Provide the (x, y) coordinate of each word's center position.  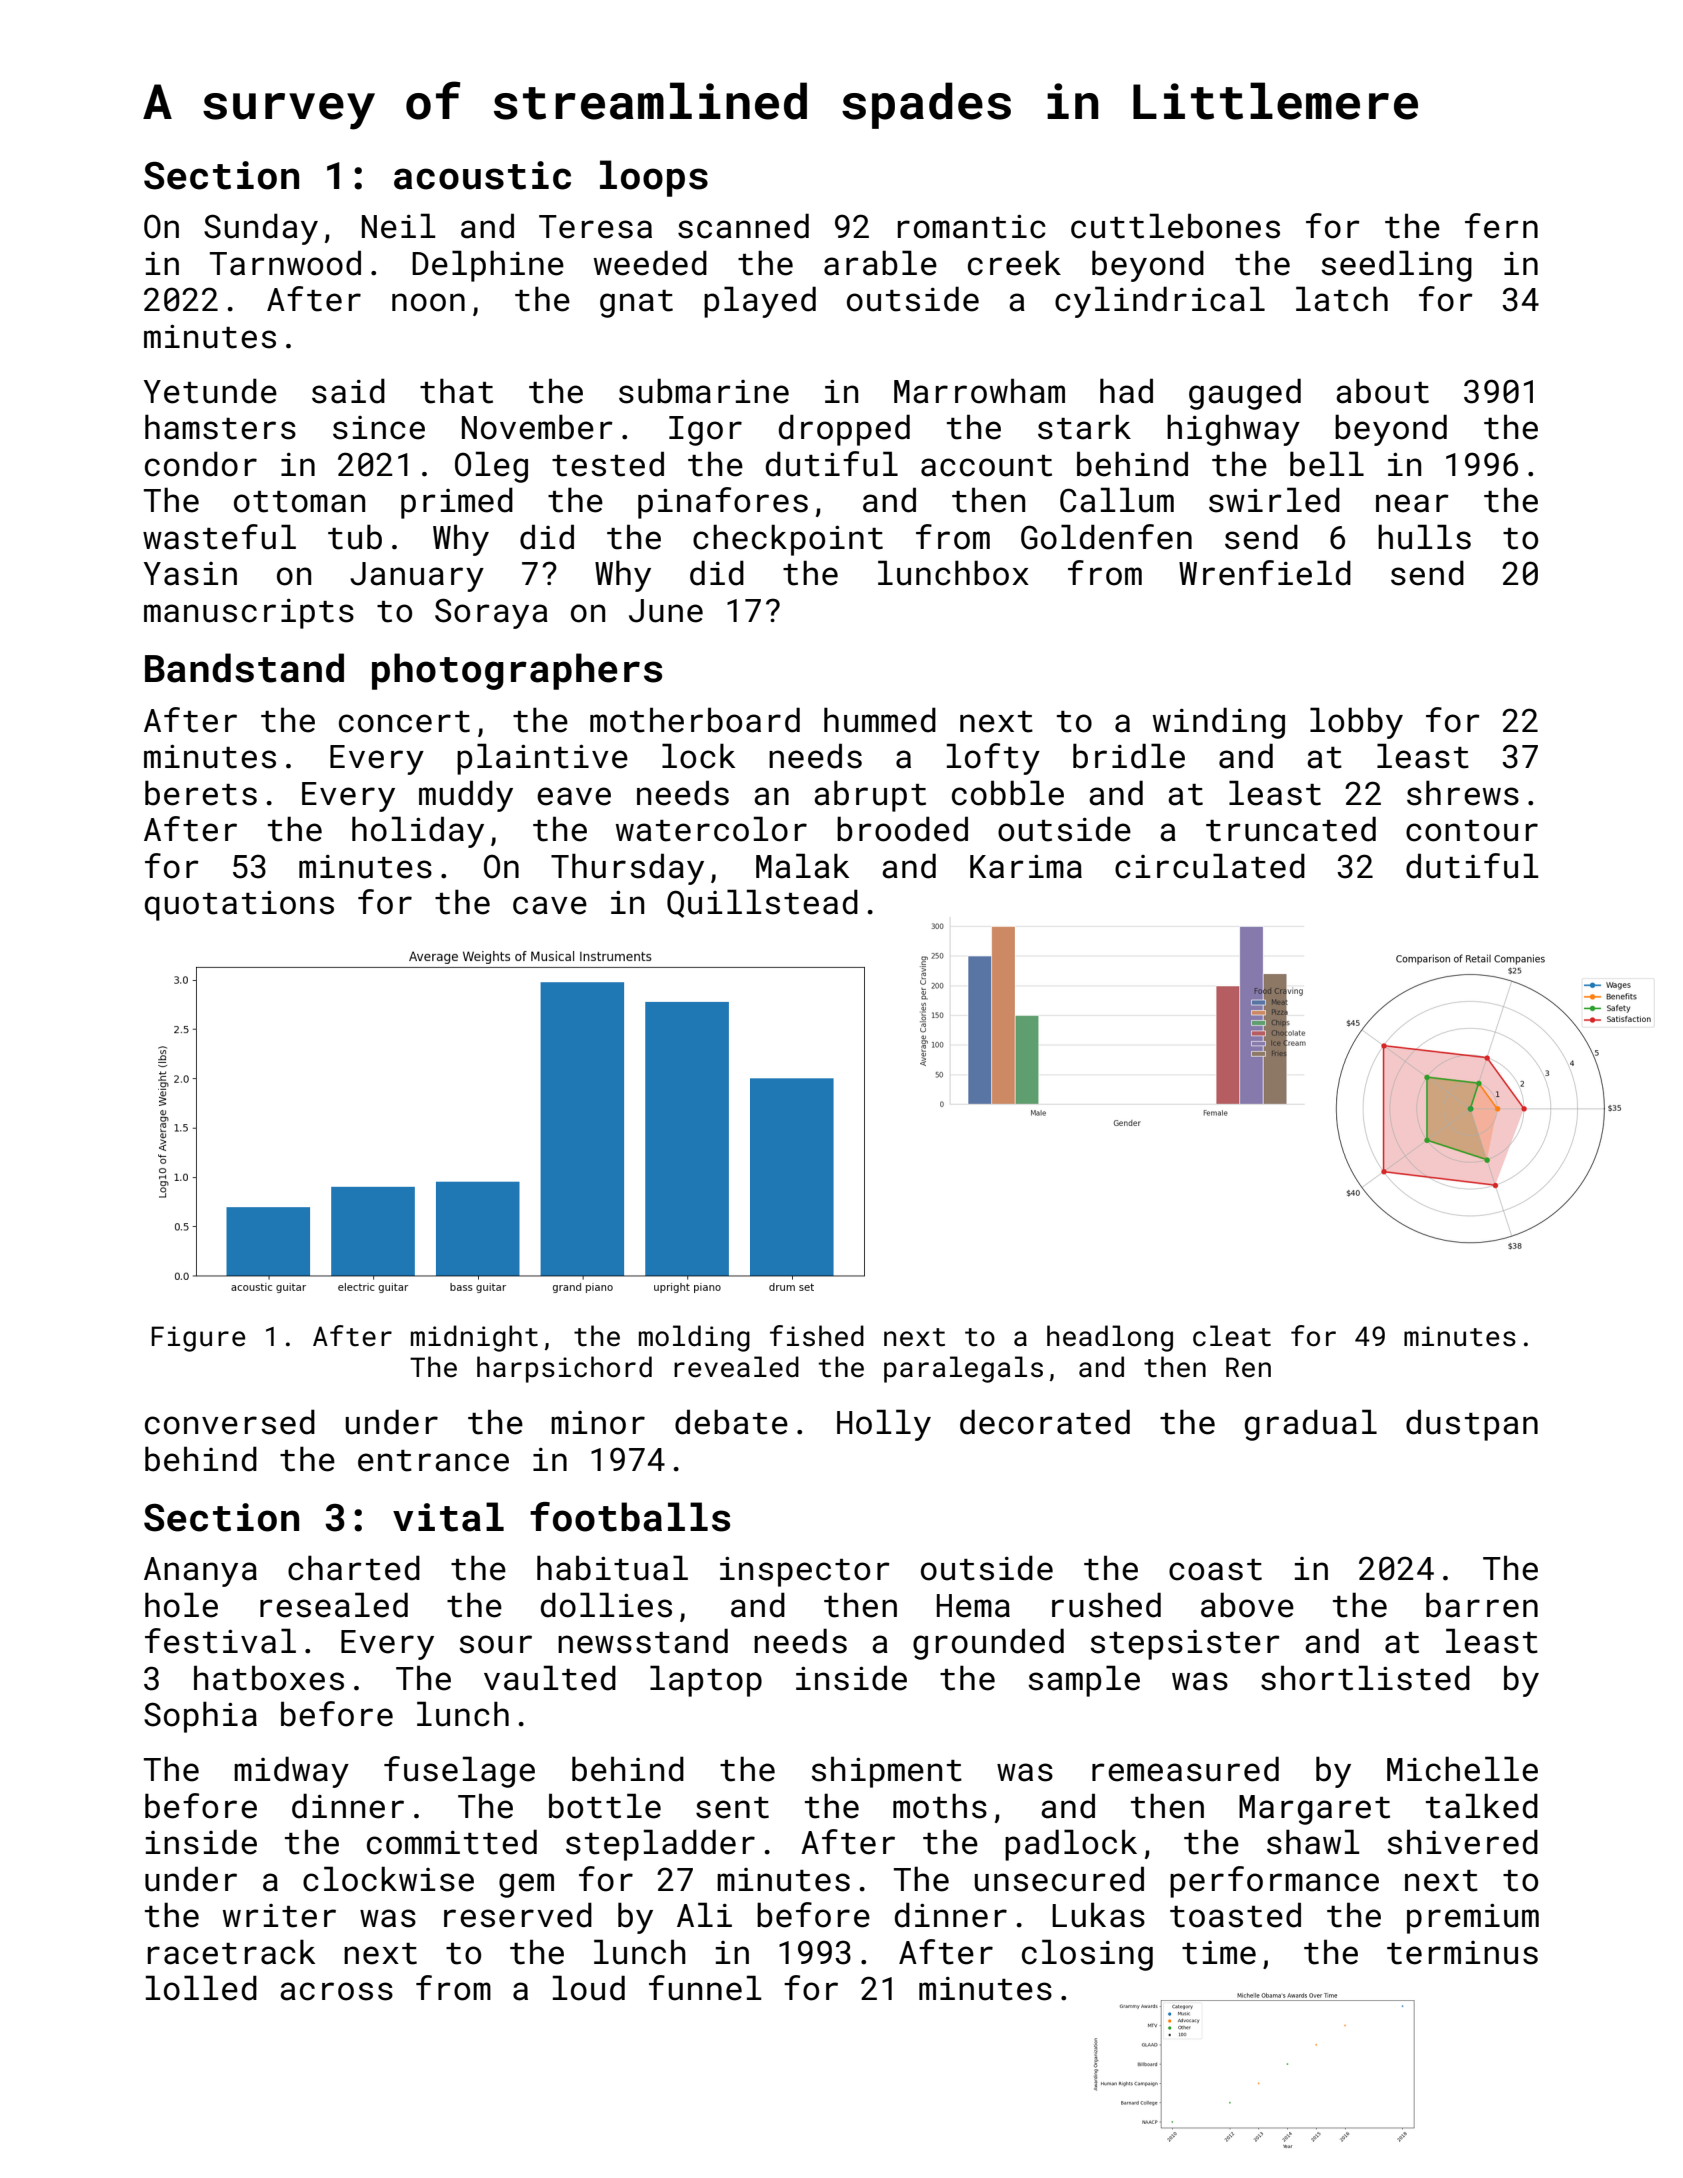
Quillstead (762, 903)
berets (201, 793)
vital (448, 1517)
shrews (1463, 793)
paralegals (963, 1369)
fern (1501, 226)
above (1247, 1605)
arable (880, 263)
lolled (201, 1988)
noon (428, 302)
